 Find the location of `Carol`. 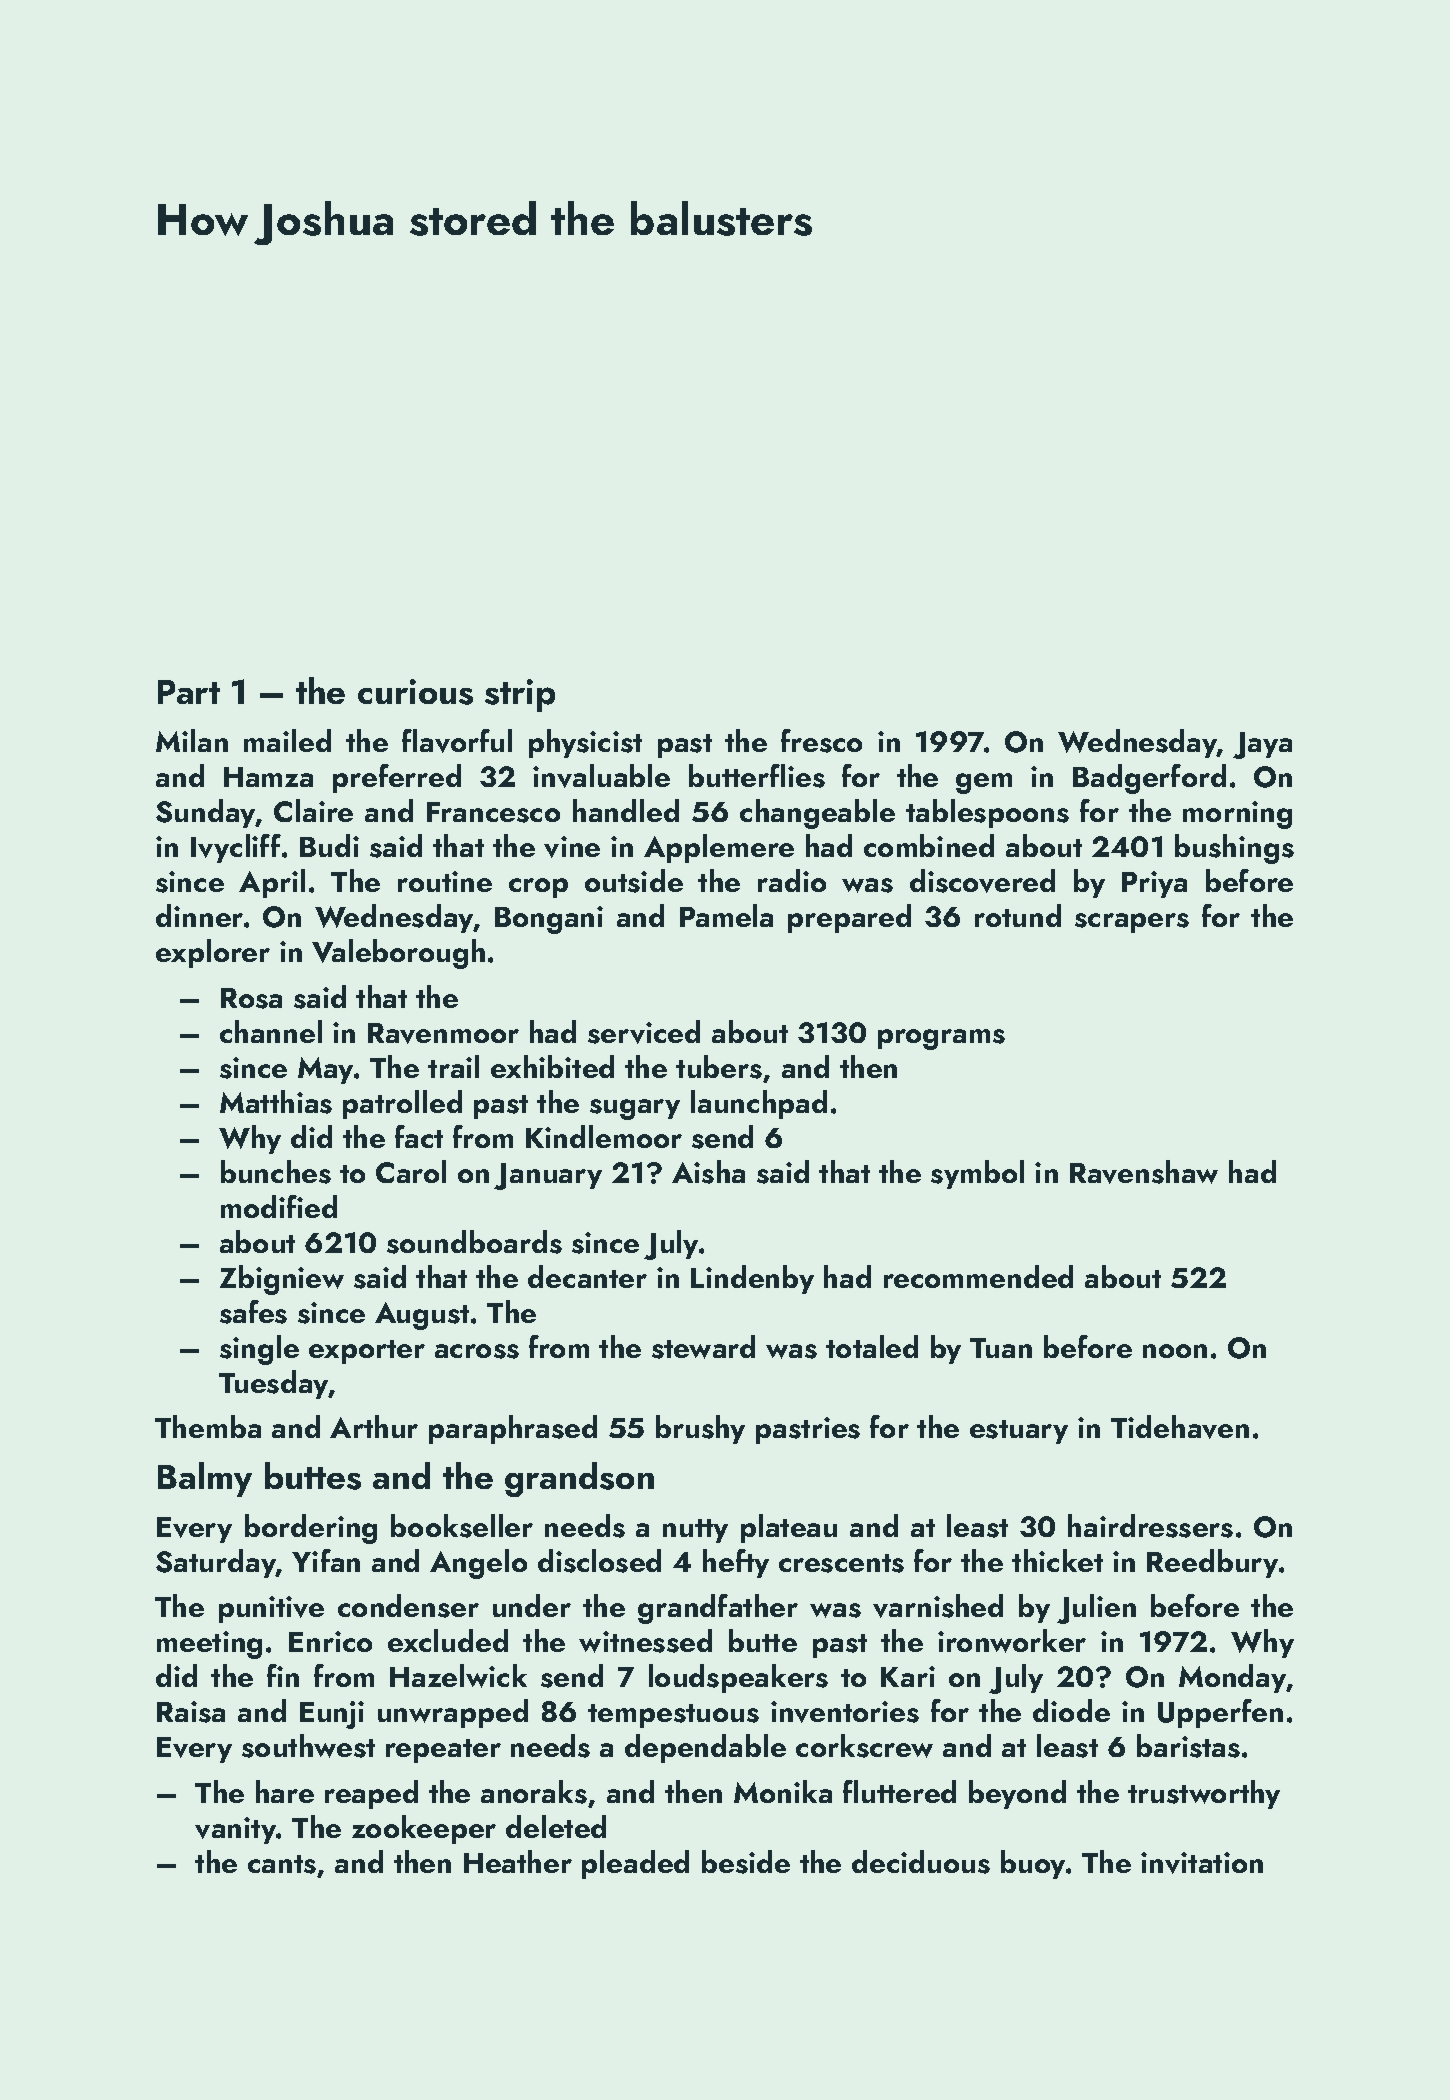

Carol is located at coordinates (411, 1171).
